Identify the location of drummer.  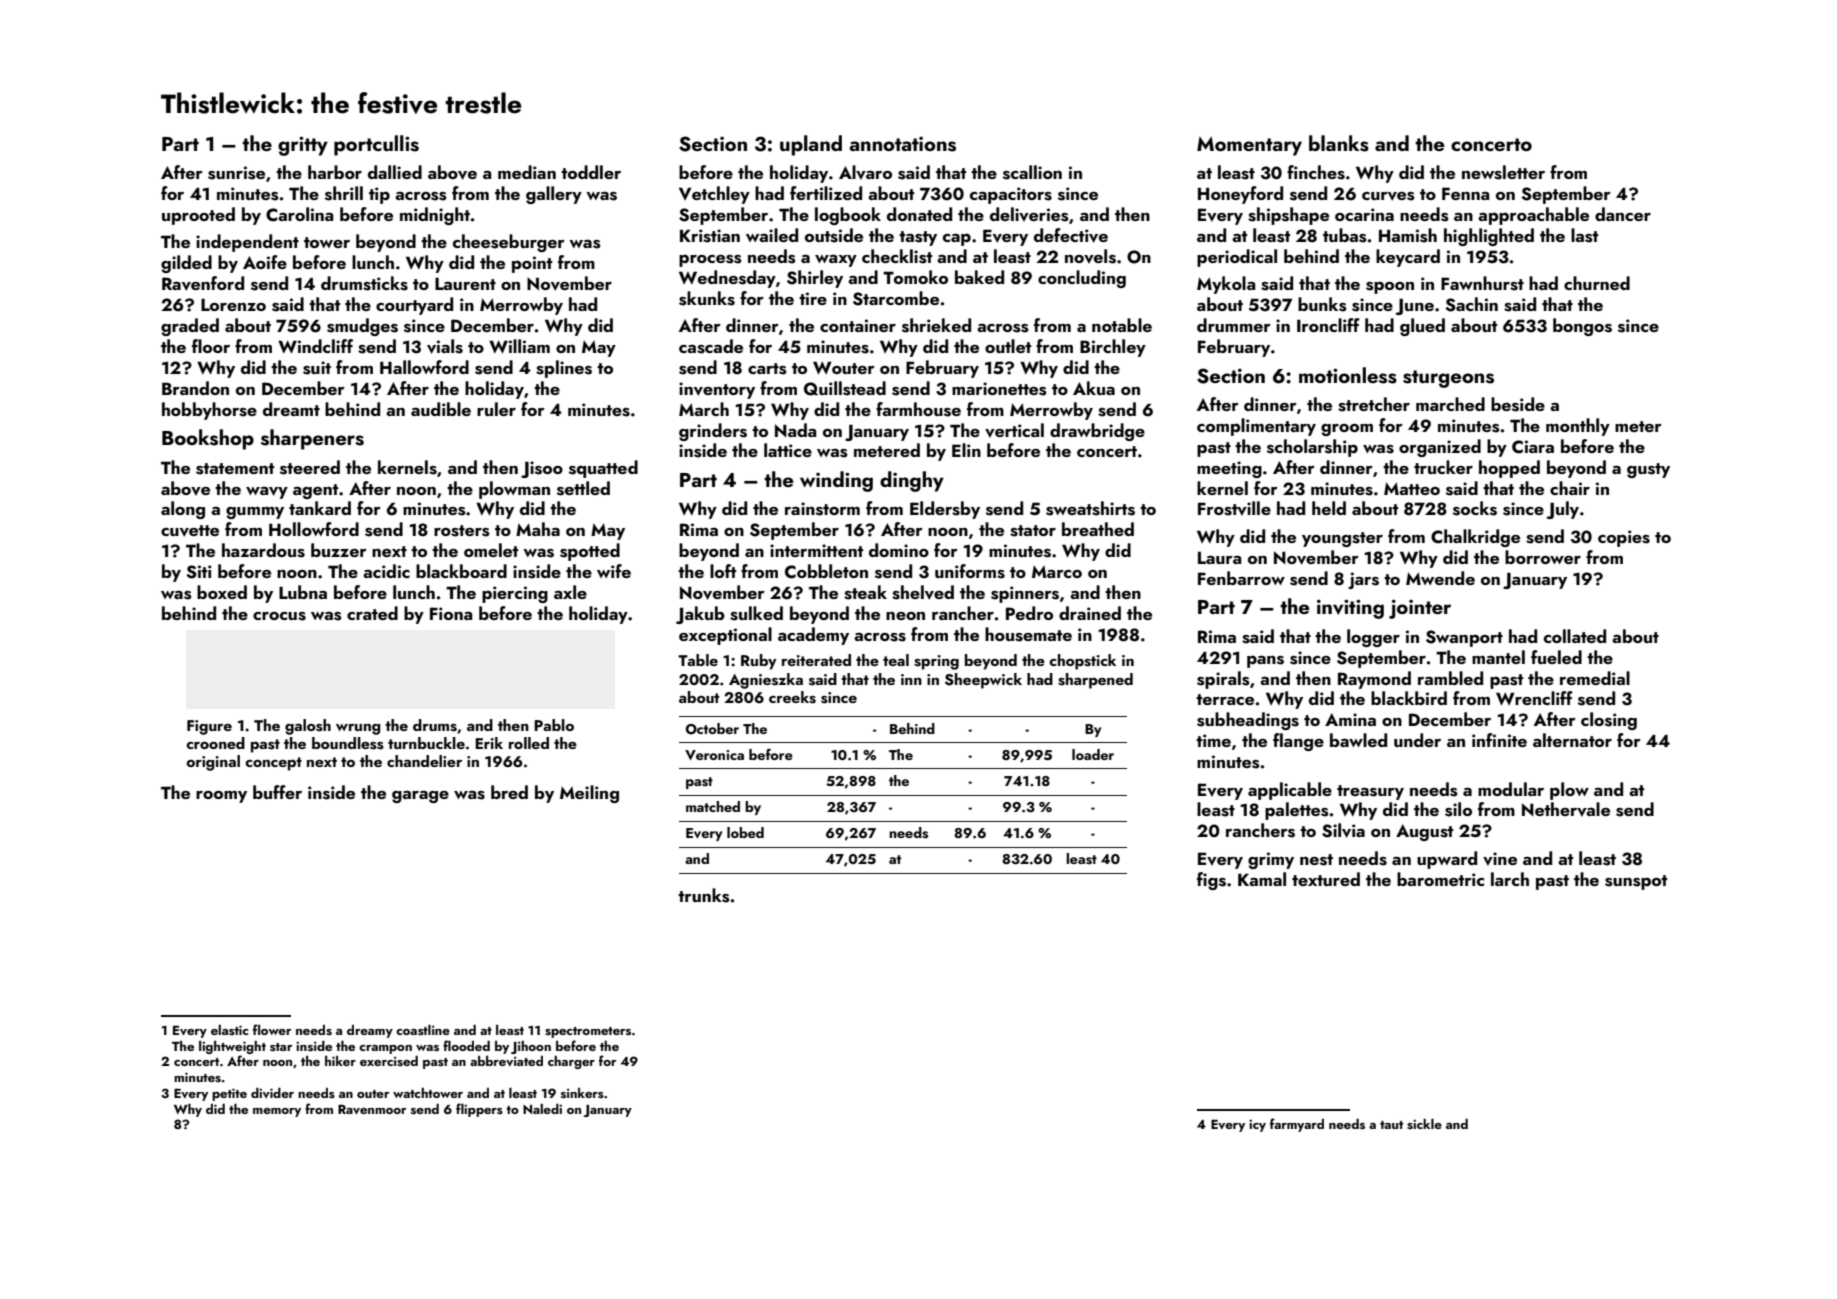
(1234, 325).
